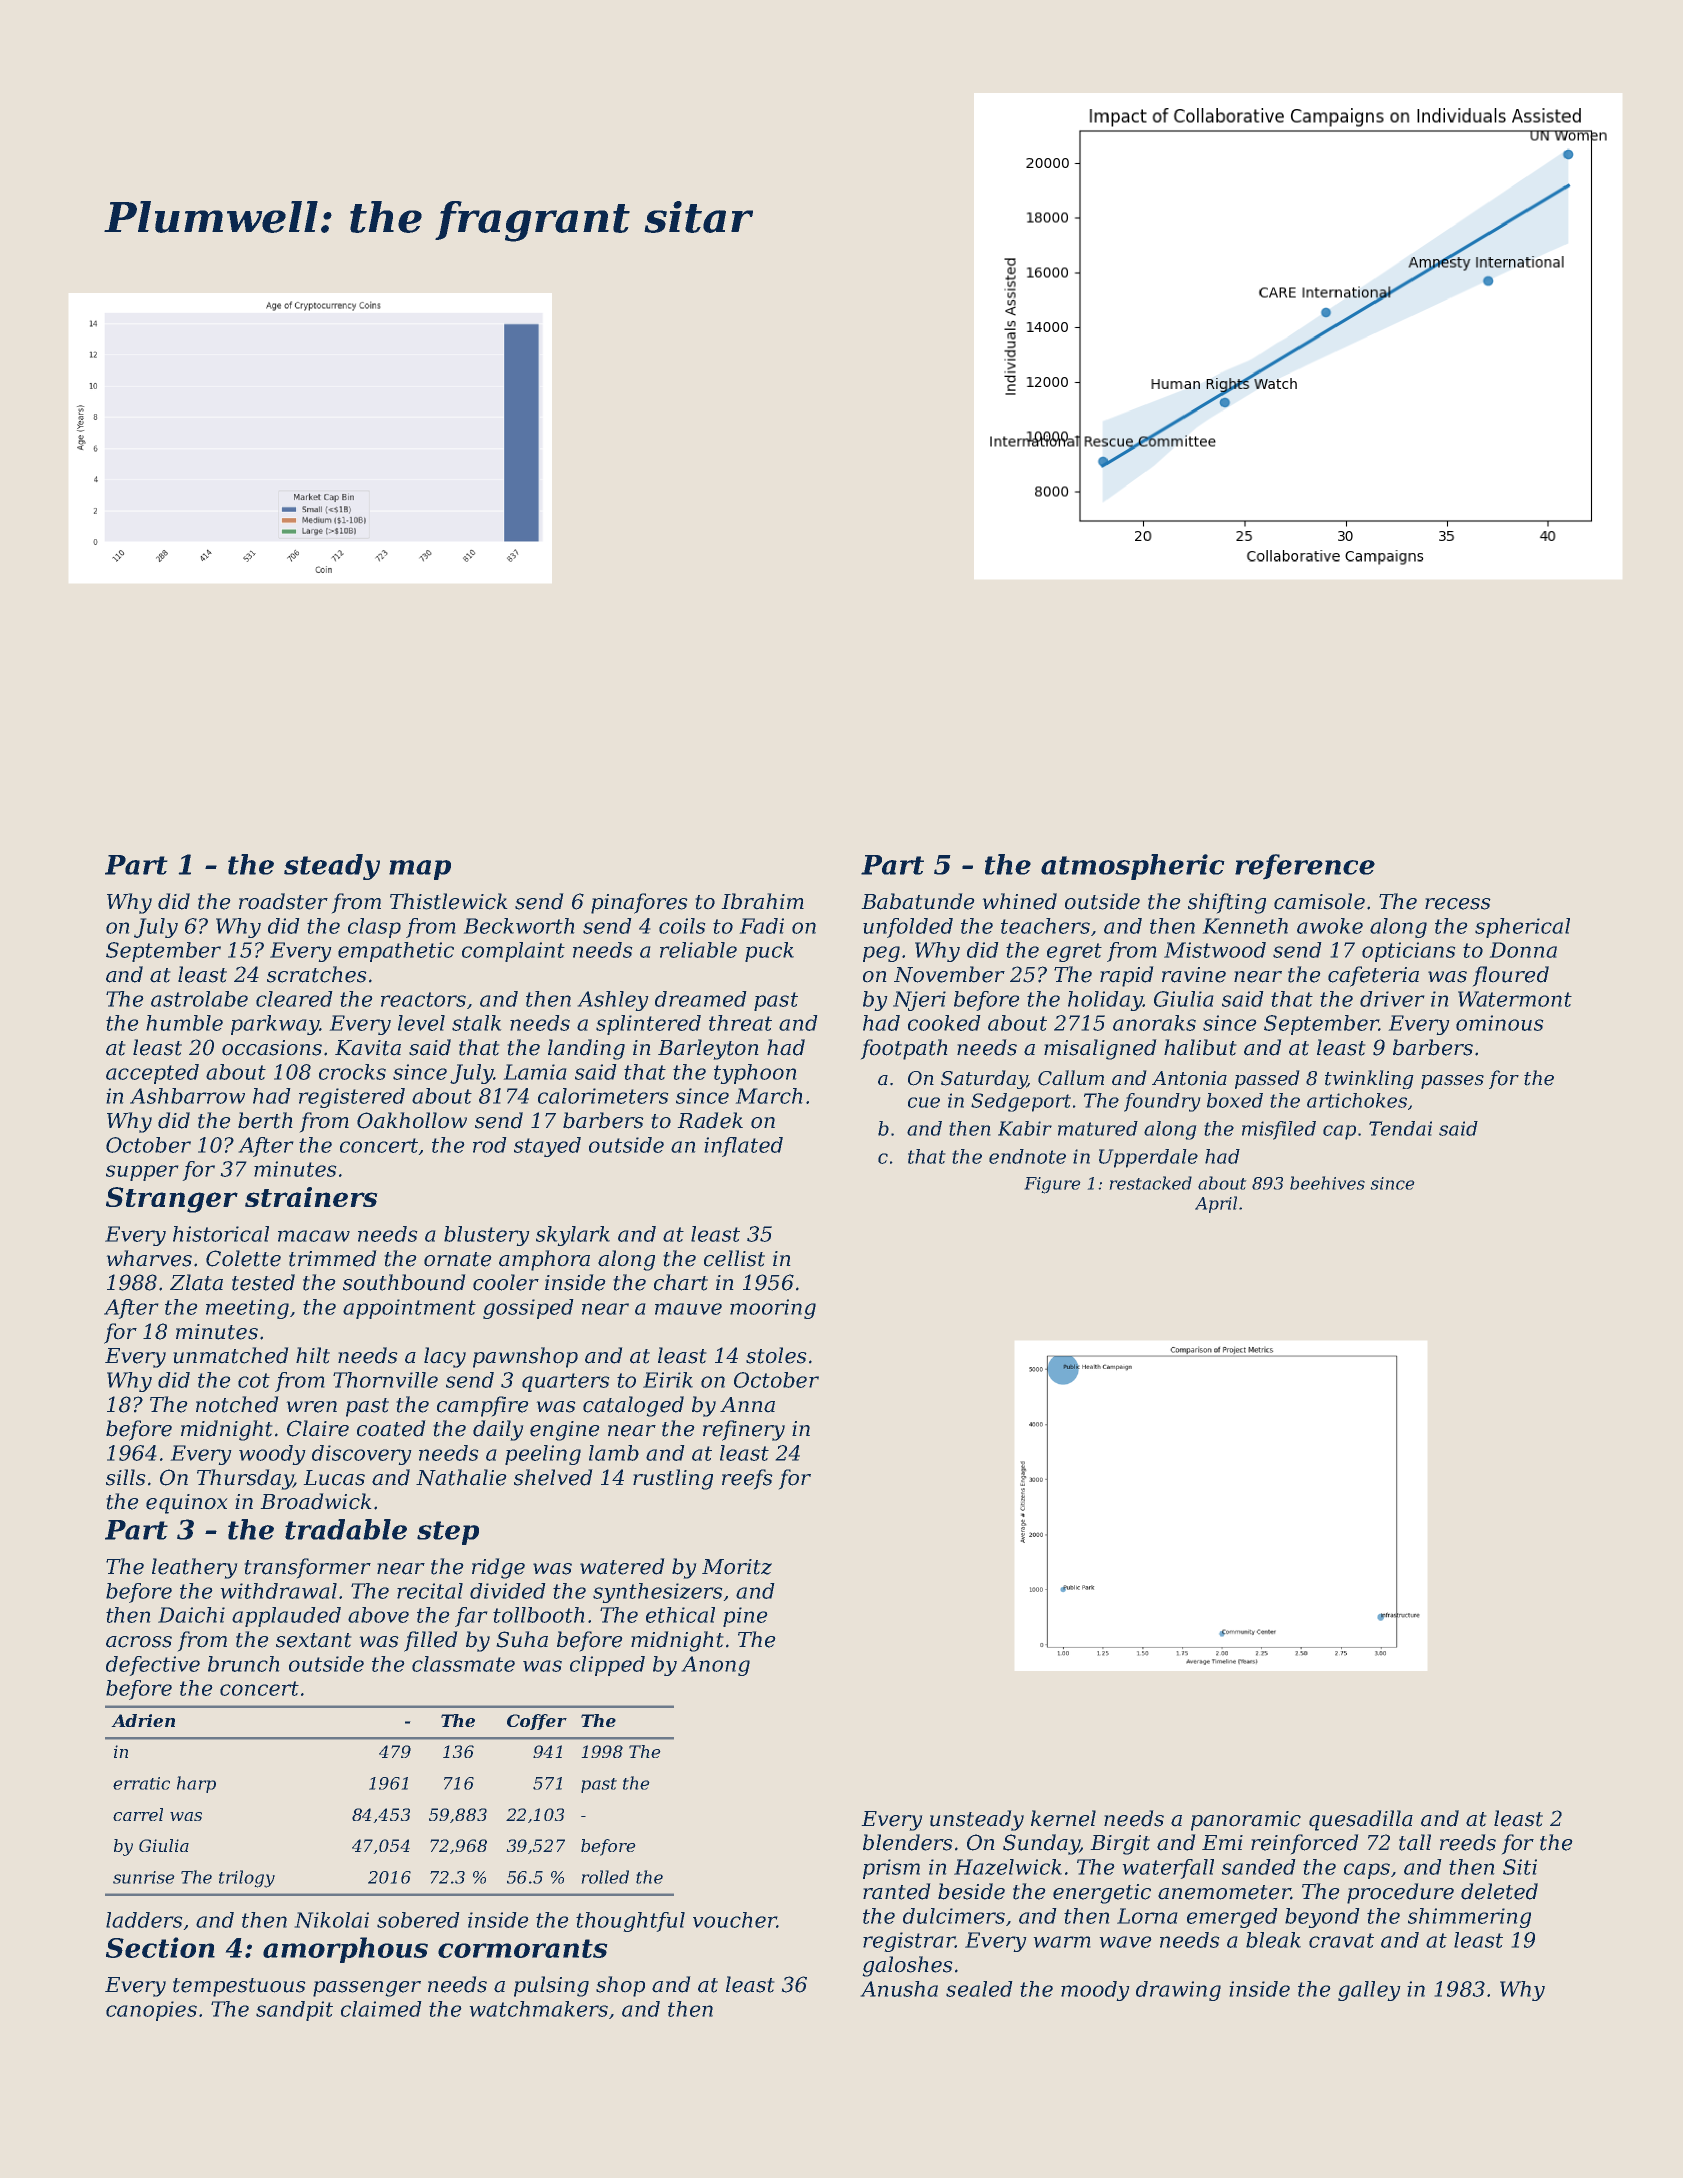 The height and width of the page is (2178, 1683). Describe the element at coordinates (1522, 928) in the page. I see `spherical` at that location.
